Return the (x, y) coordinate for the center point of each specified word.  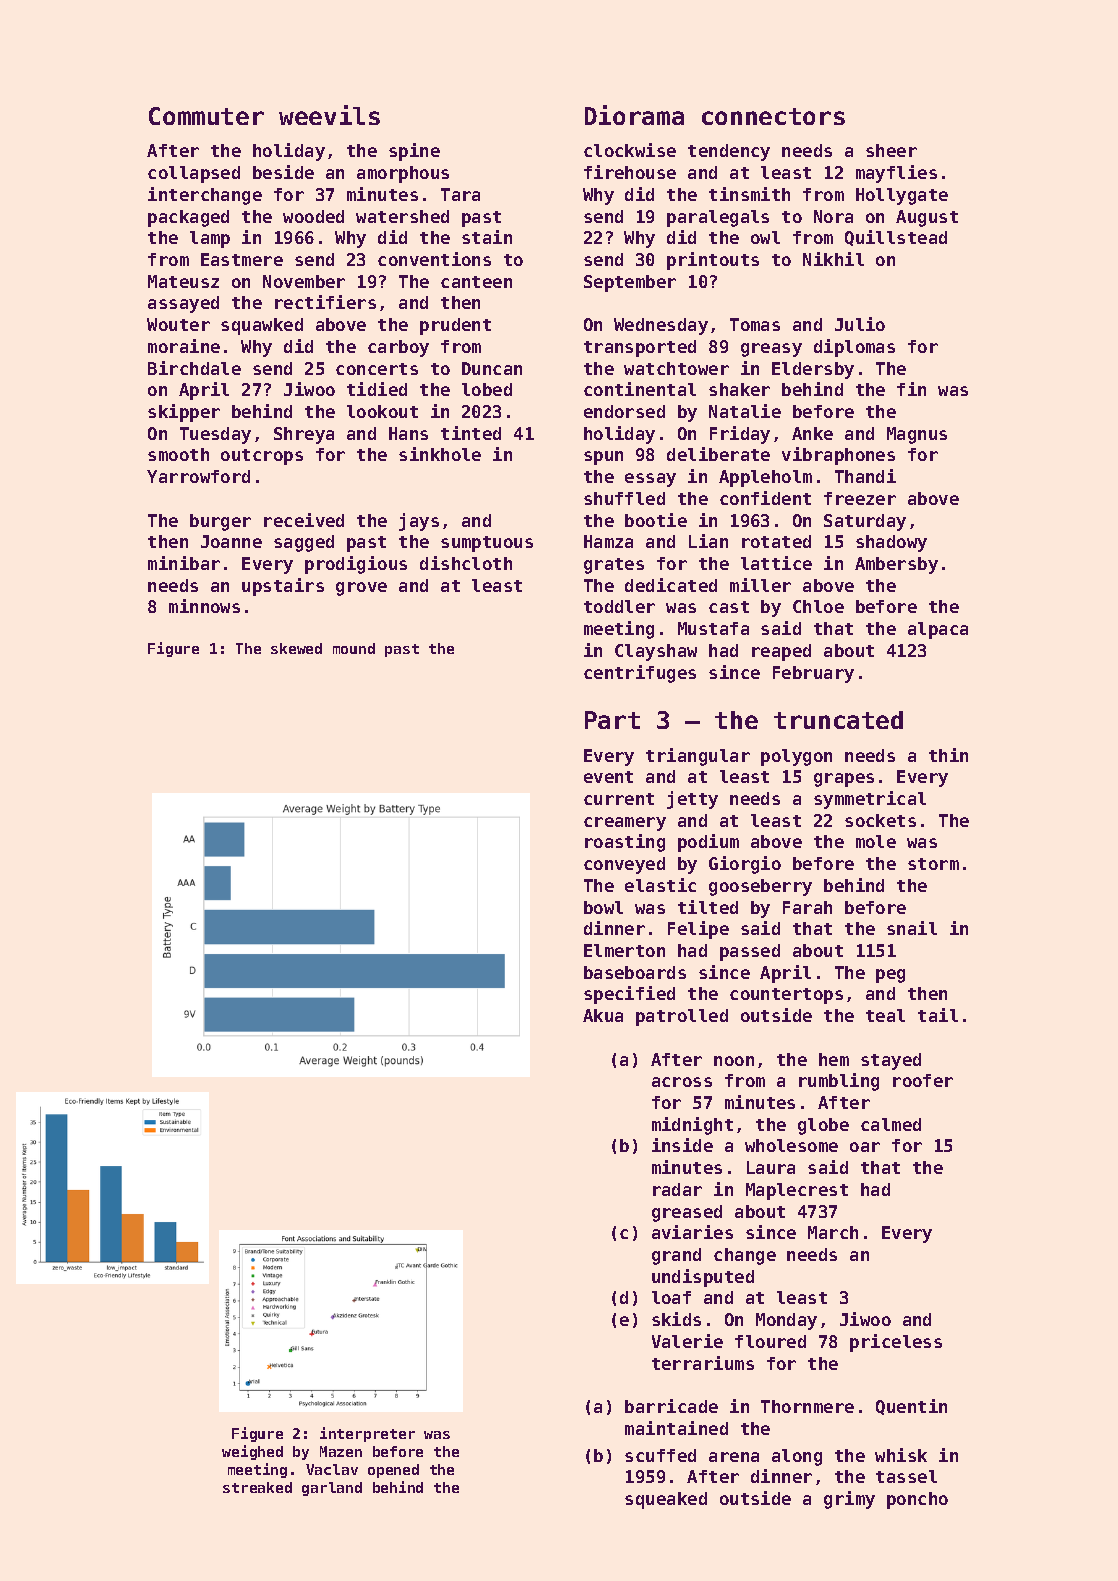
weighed (252, 1452)
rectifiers (325, 302)
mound (354, 648)
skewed (296, 648)
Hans (408, 433)
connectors (773, 116)
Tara (460, 194)
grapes (844, 780)
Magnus (917, 435)
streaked (257, 1487)
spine (414, 152)
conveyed (624, 865)
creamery (625, 824)
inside (682, 1145)
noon (734, 1061)
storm (933, 864)
